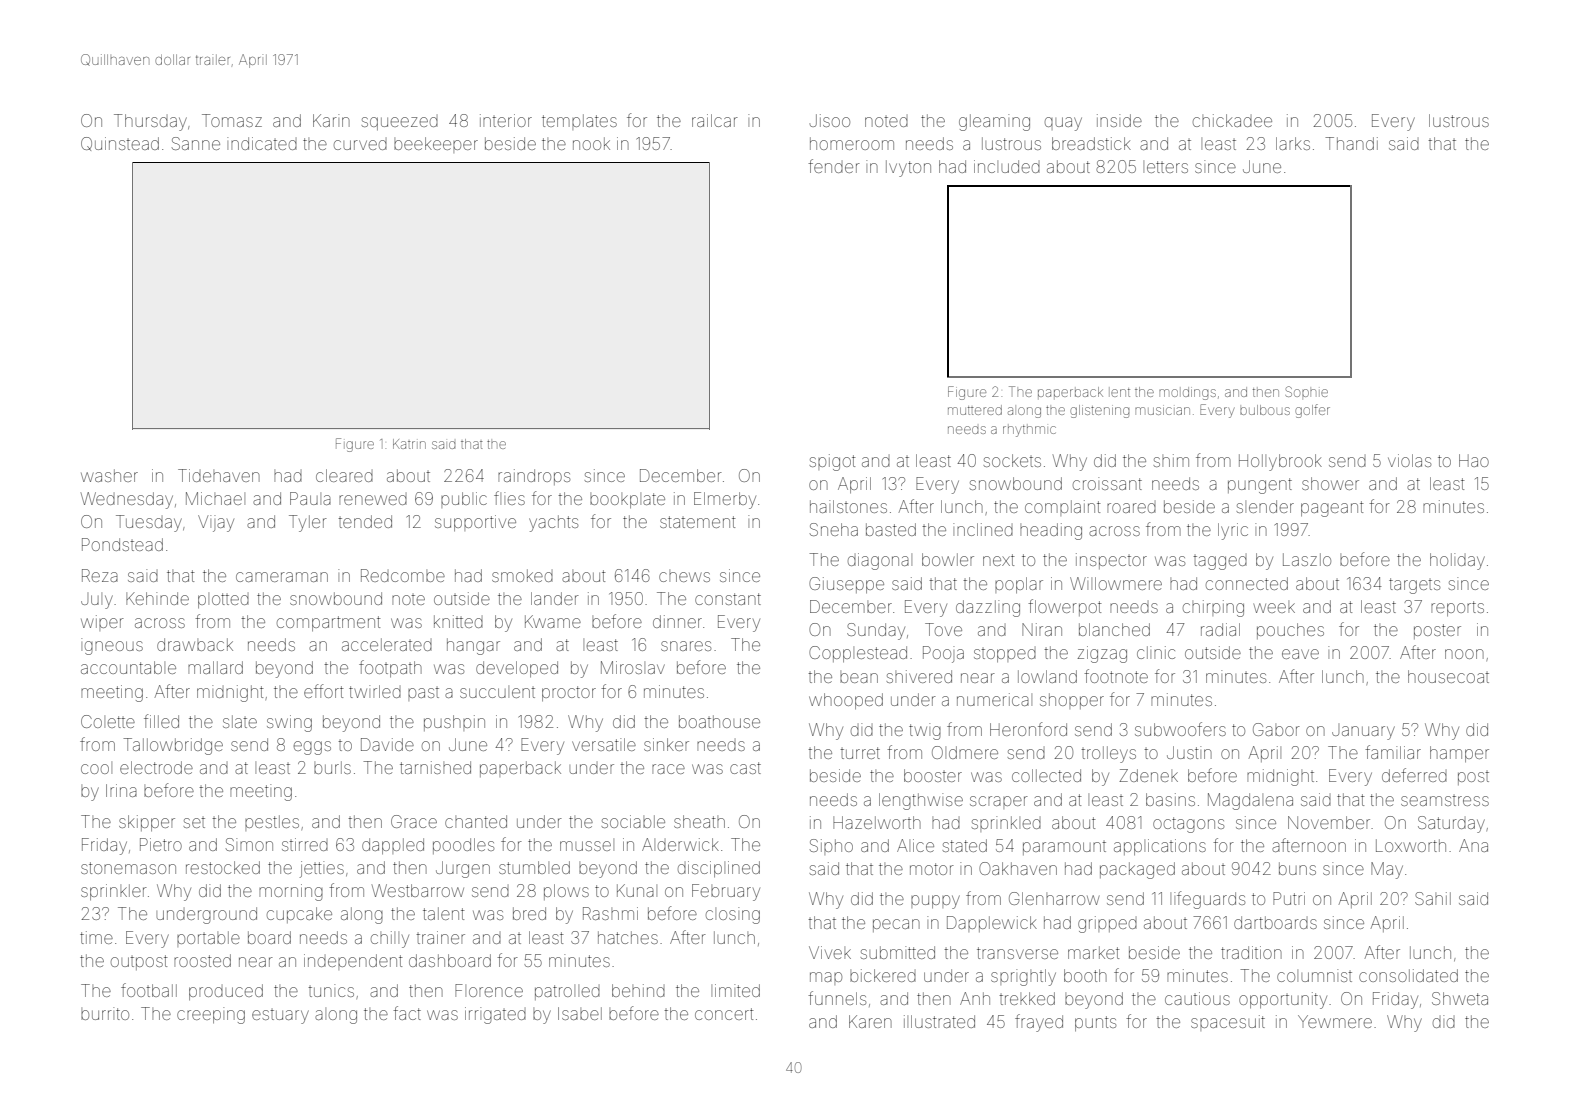  What do you see at coordinates (1457, 561) in the document?
I see `holiday` at bounding box center [1457, 561].
